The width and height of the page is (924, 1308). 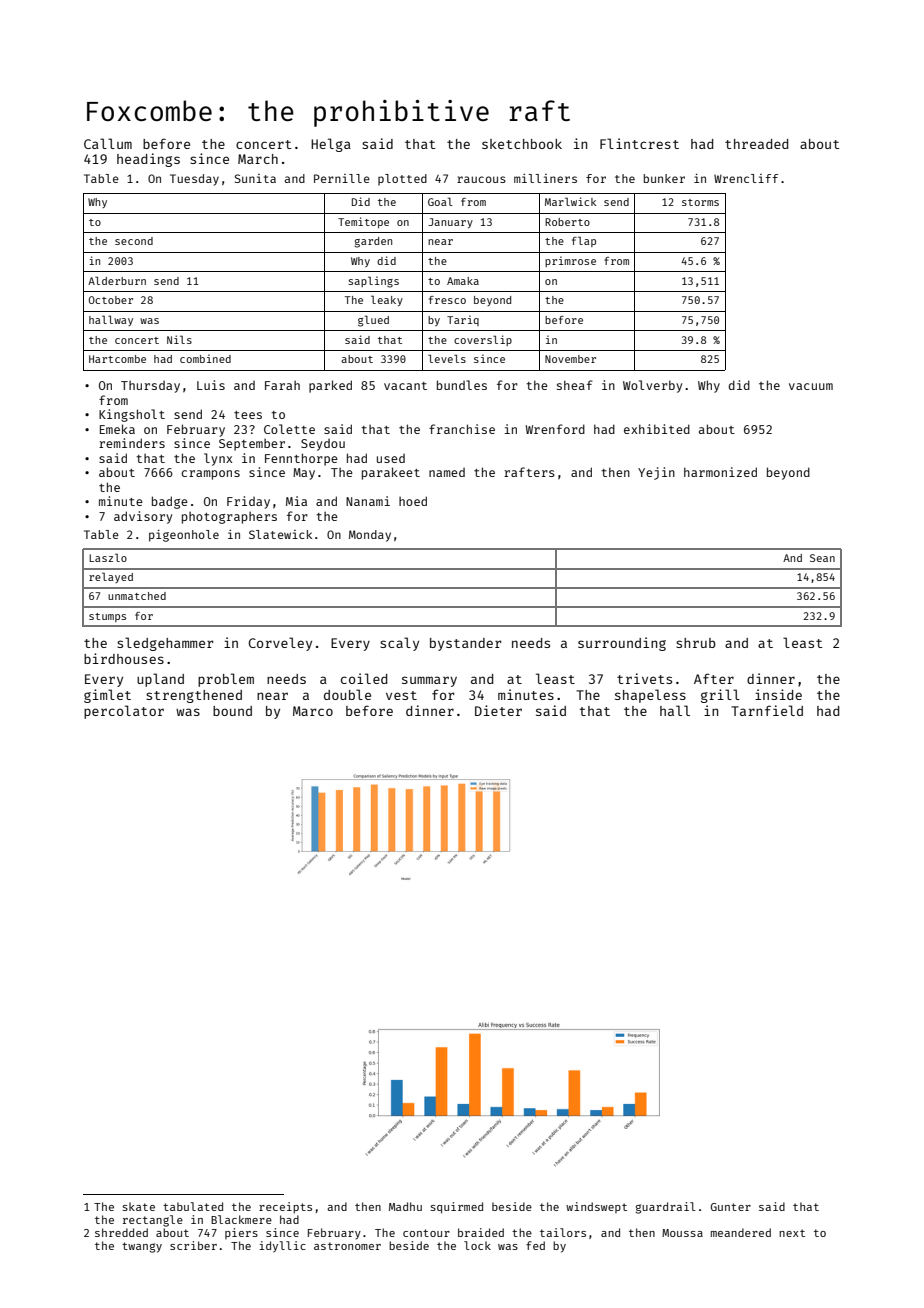 I want to click on sketchbook, so click(x=522, y=144).
